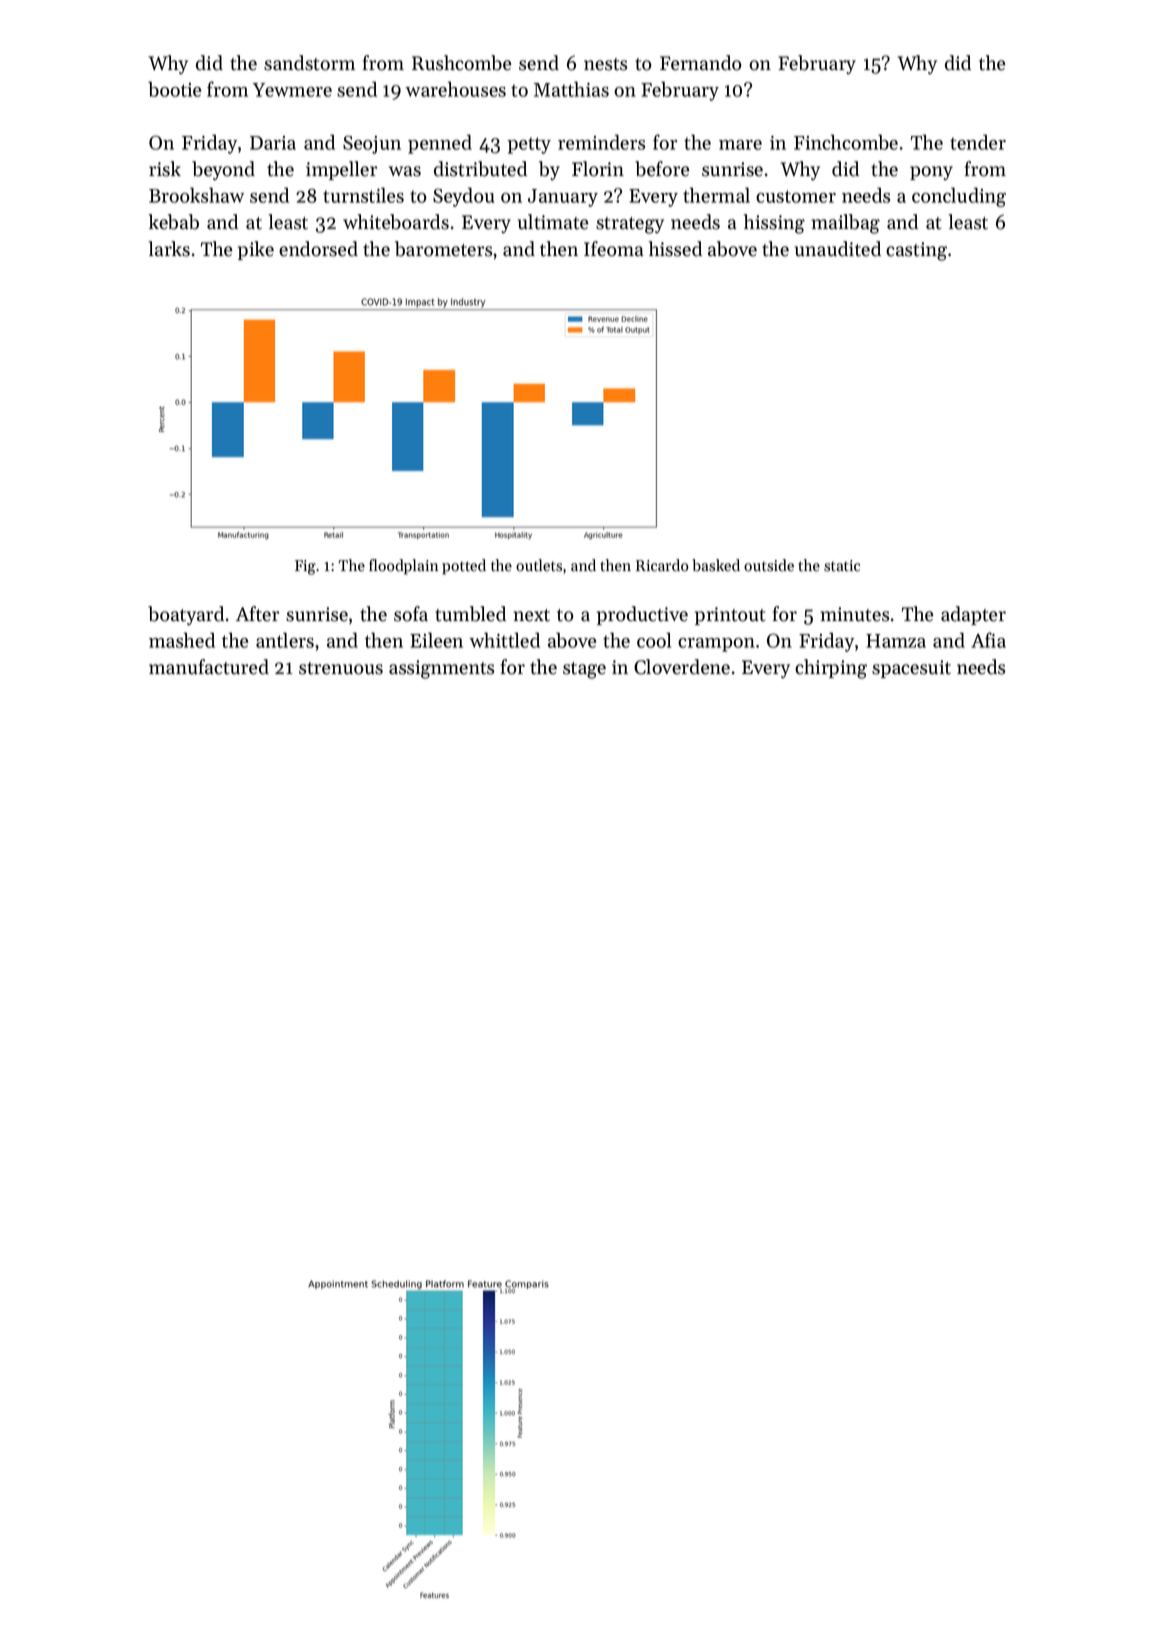 This page has height=1633, width=1155. I want to click on Afia, so click(988, 640).
